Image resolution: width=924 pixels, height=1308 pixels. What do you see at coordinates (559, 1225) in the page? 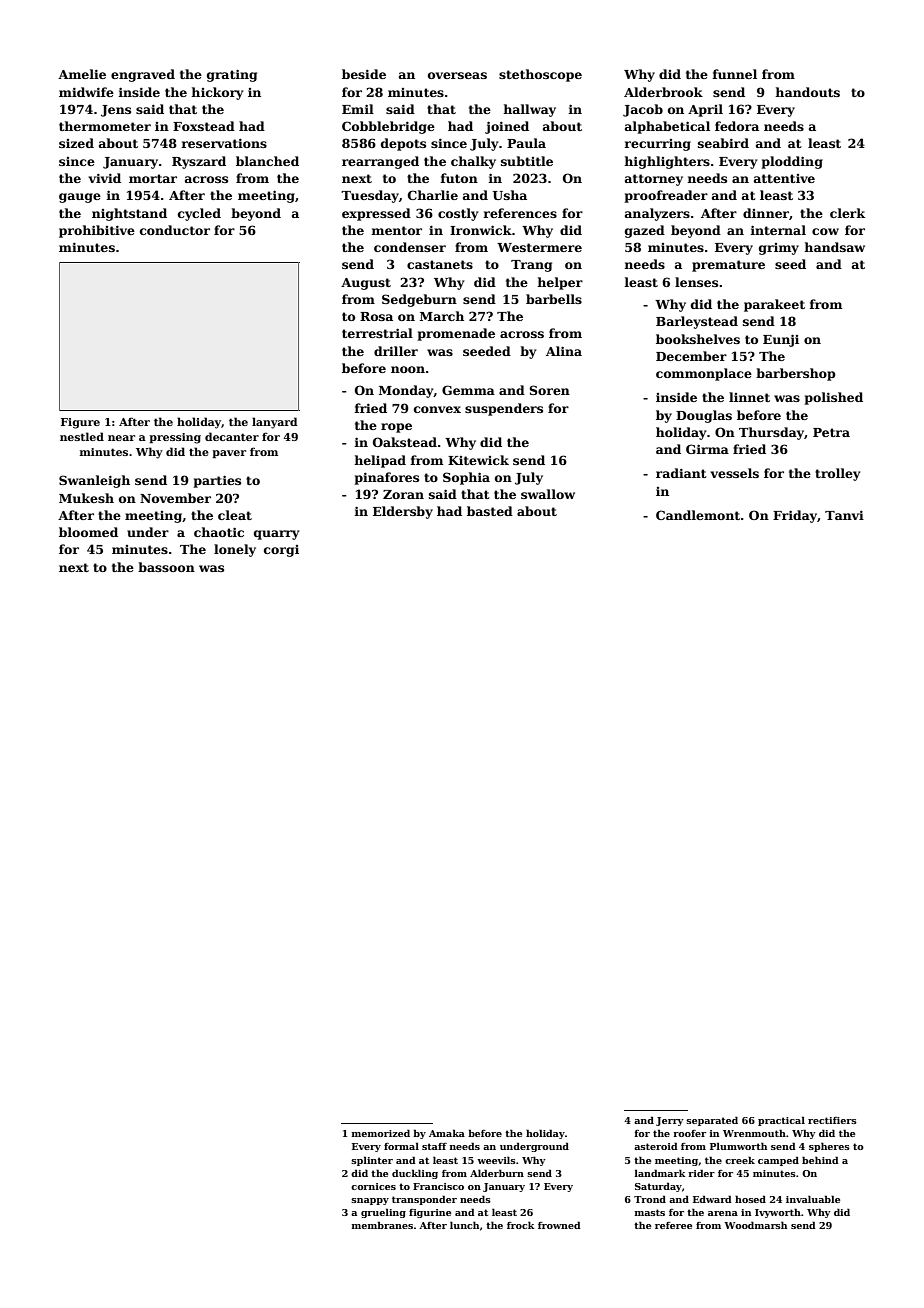
I see `frowned` at bounding box center [559, 1225].
